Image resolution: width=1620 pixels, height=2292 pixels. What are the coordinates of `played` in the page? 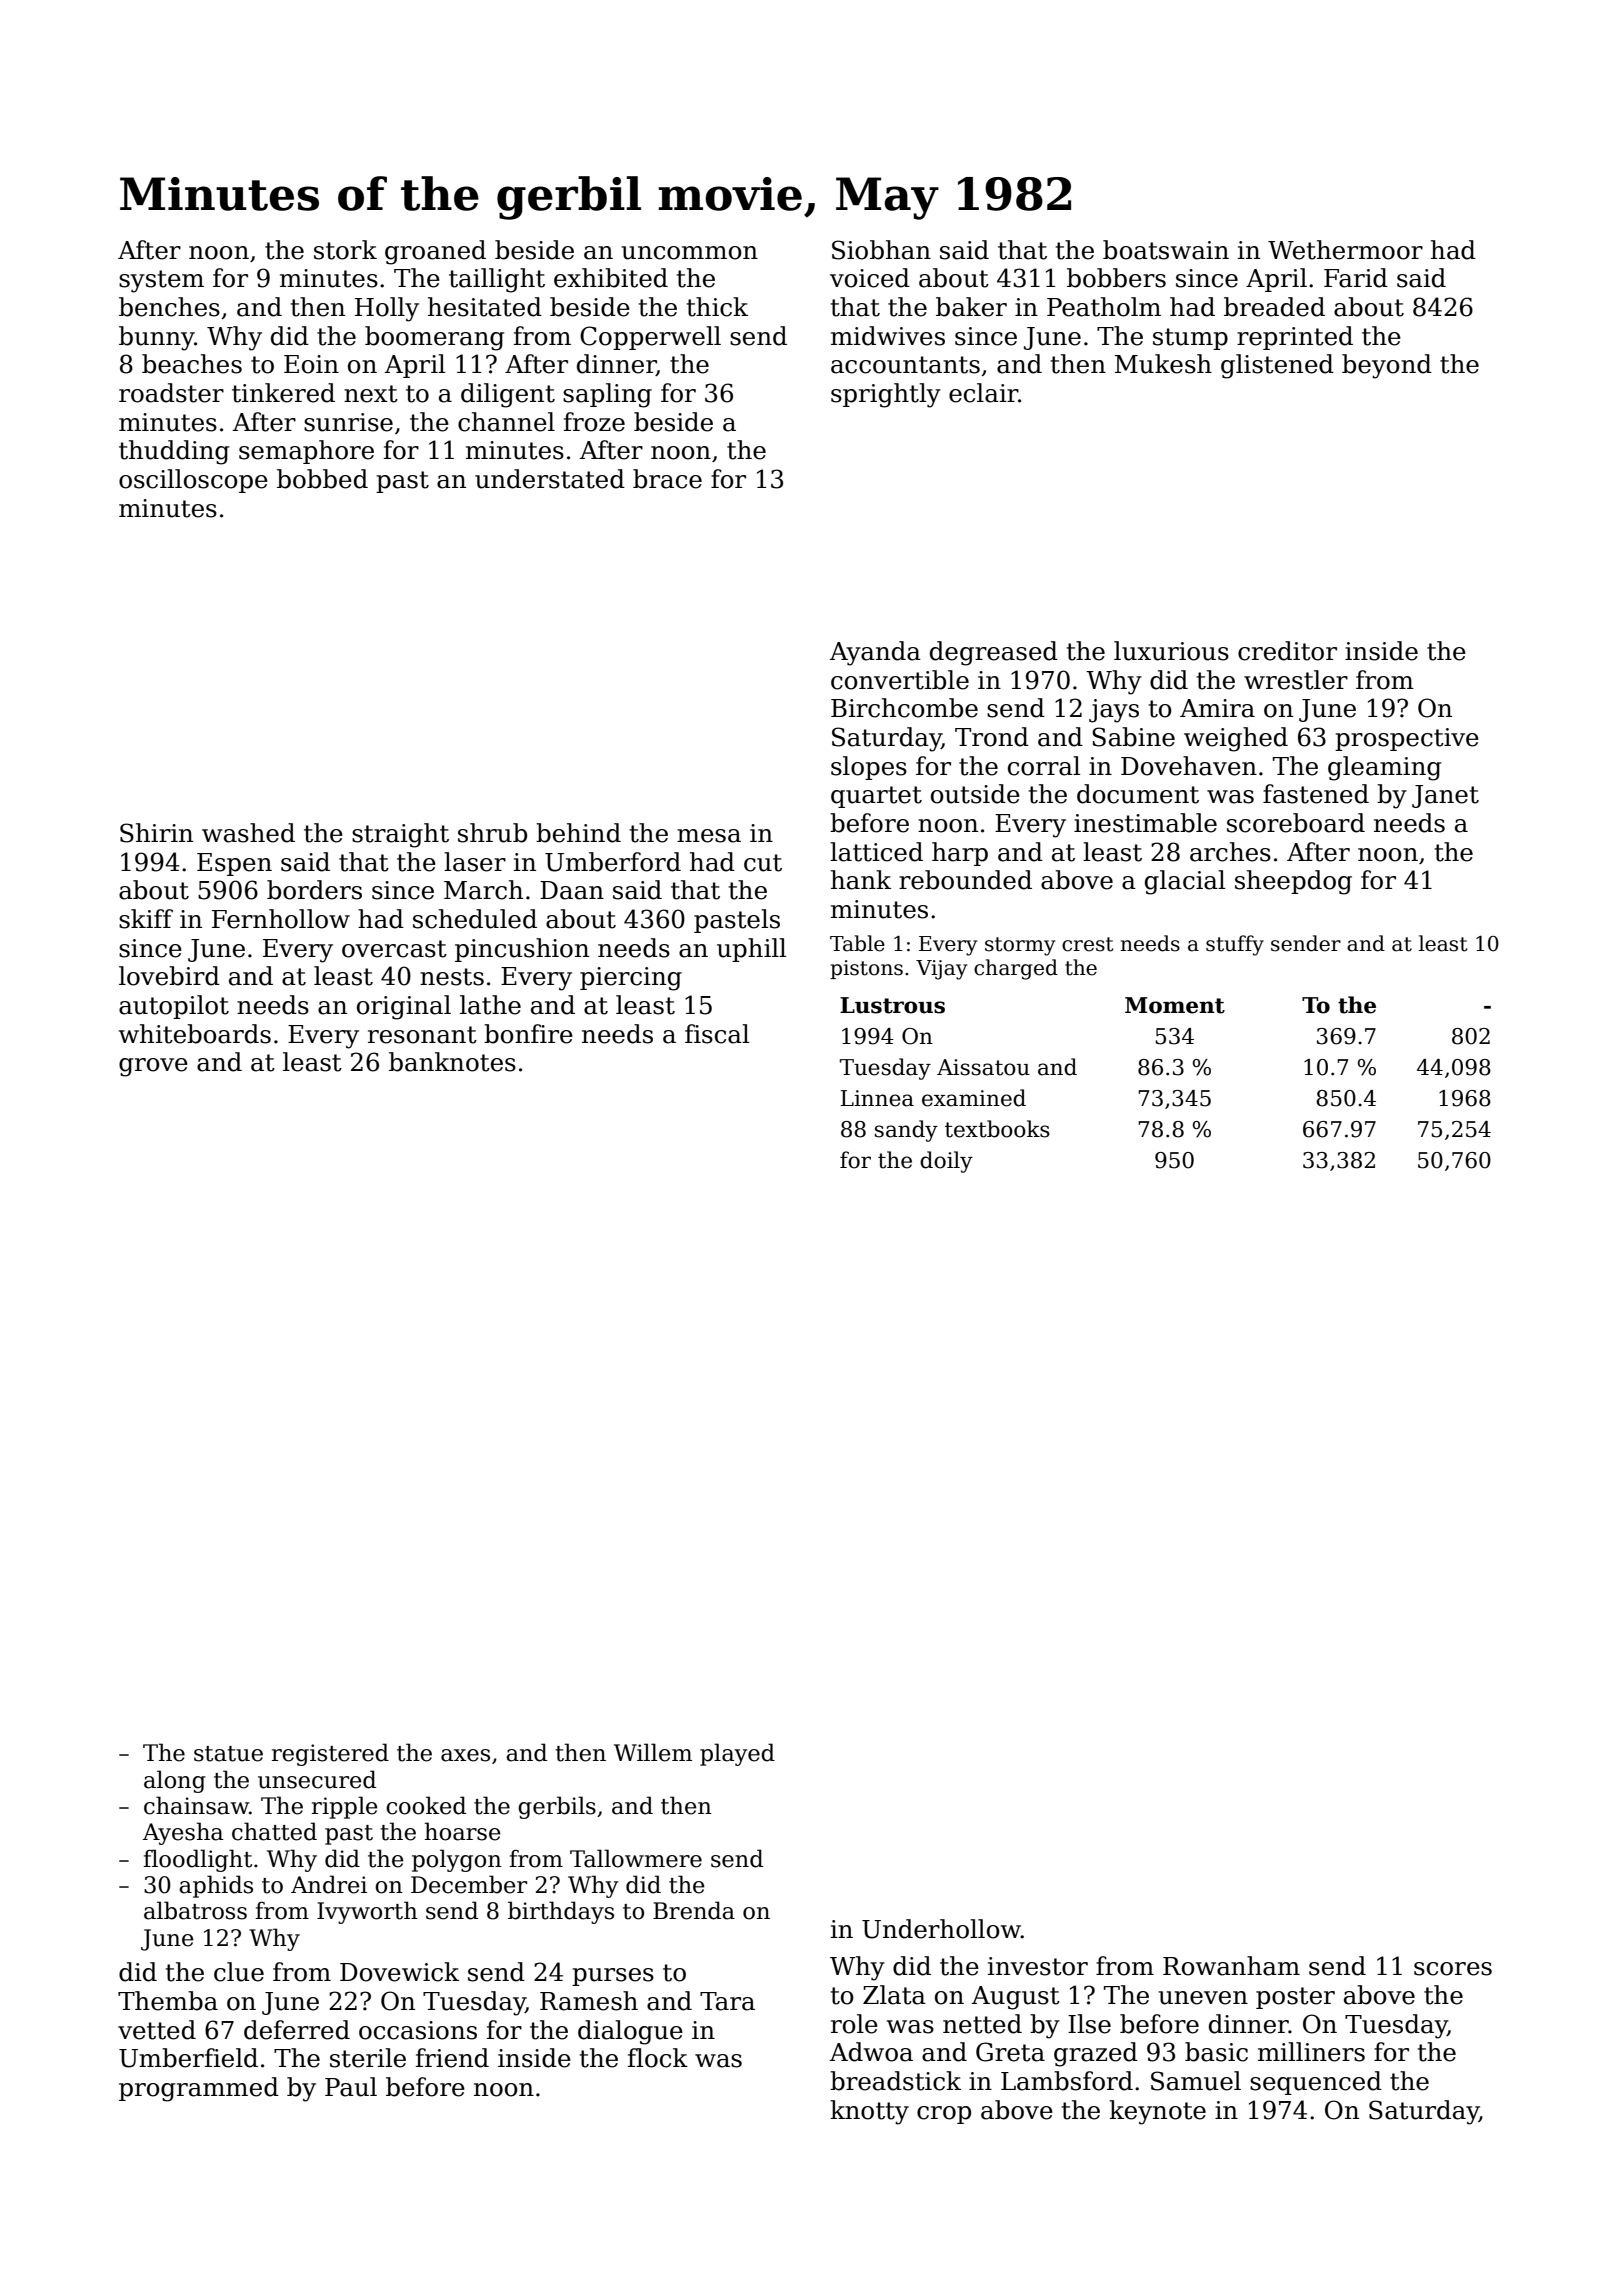 It's located at (737, 1754).
